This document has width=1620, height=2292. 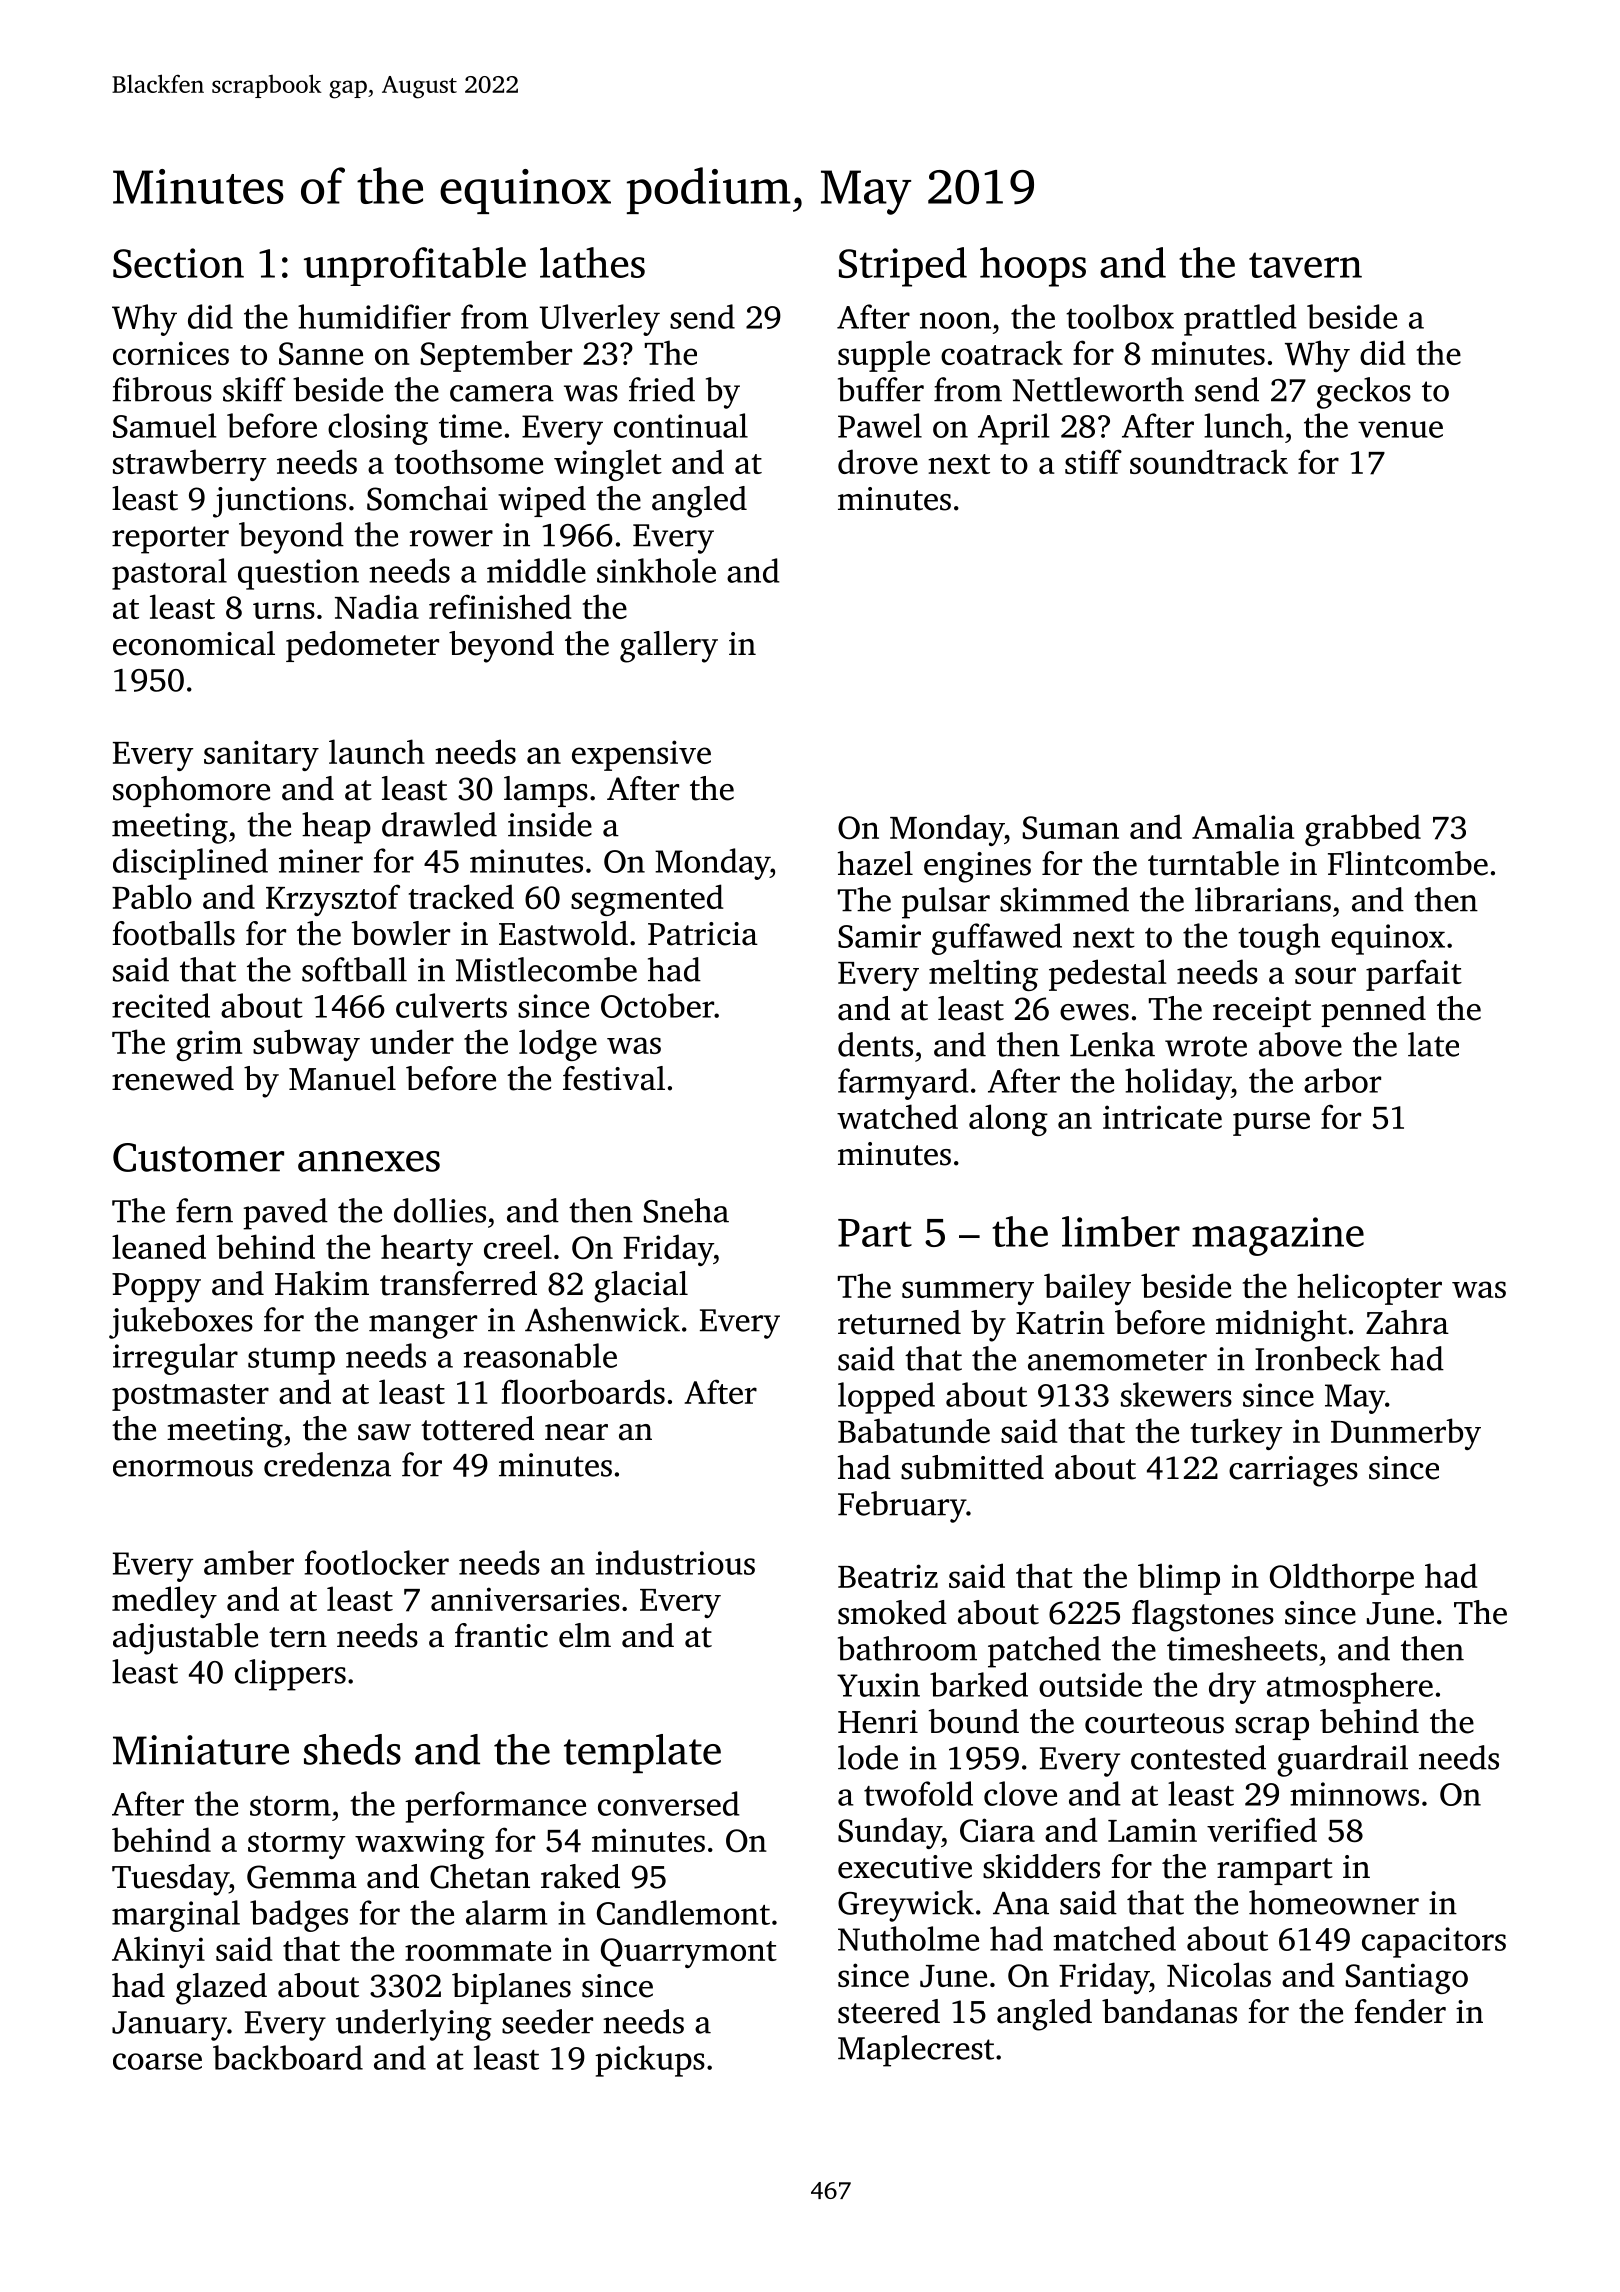 I want to click on watched, so click(x=897, y=1116).
